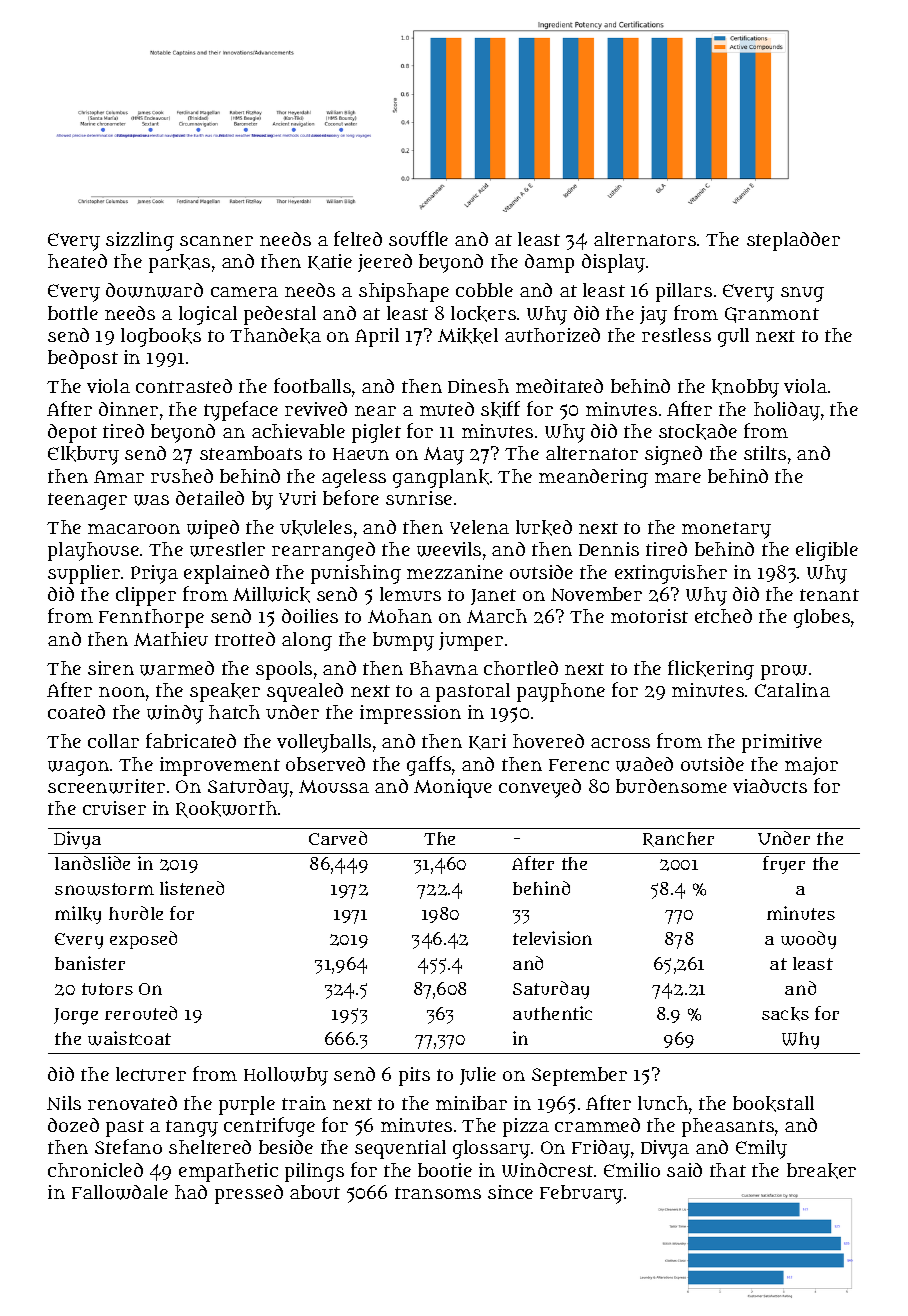 The width and height of the image is (908, 1316). What do you see at coordinates (78, 768) in the image?
I see `wagon` at bounding box center [78, 768].
